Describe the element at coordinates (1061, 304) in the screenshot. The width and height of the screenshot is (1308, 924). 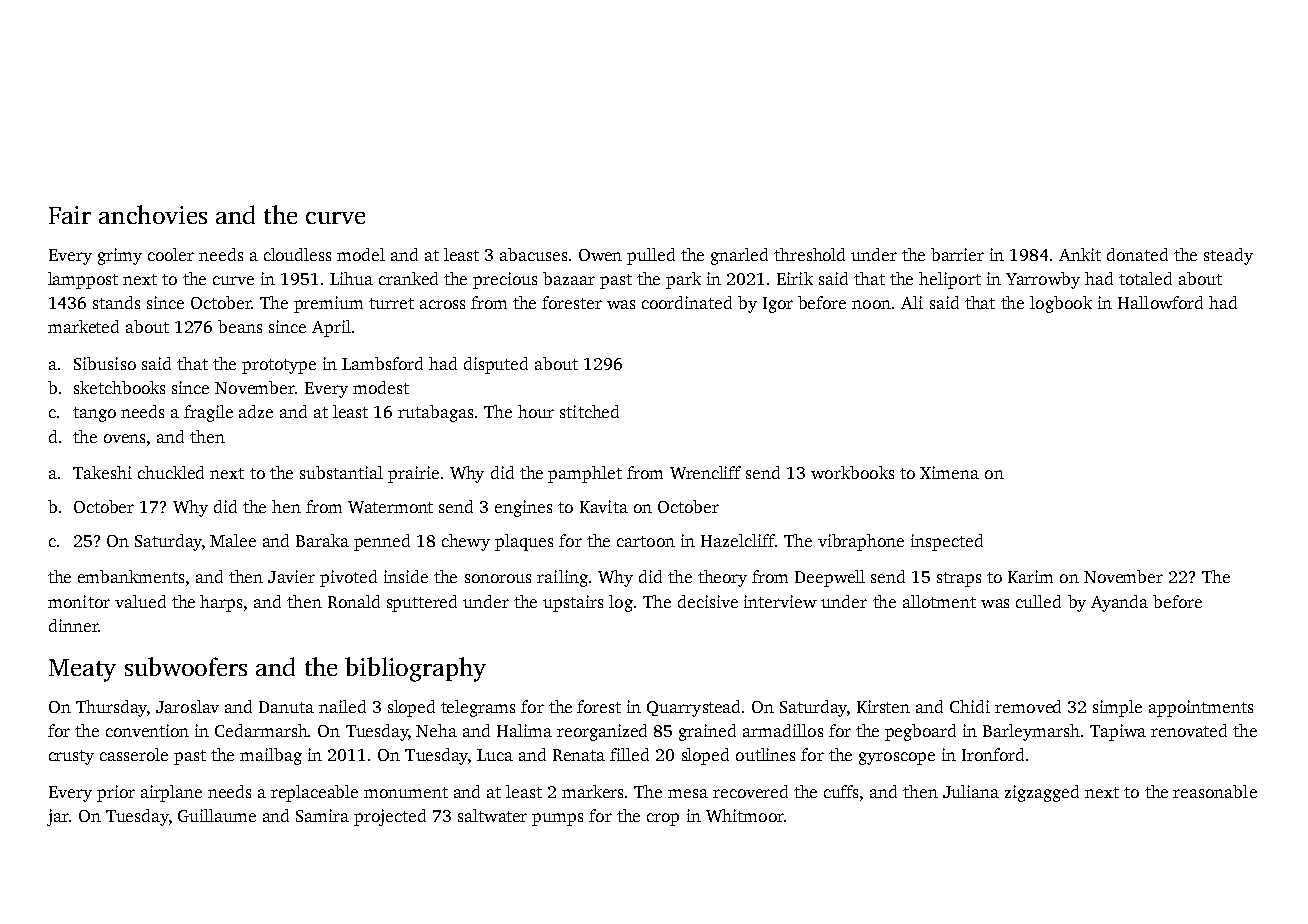
I see `logbook` at that location.
